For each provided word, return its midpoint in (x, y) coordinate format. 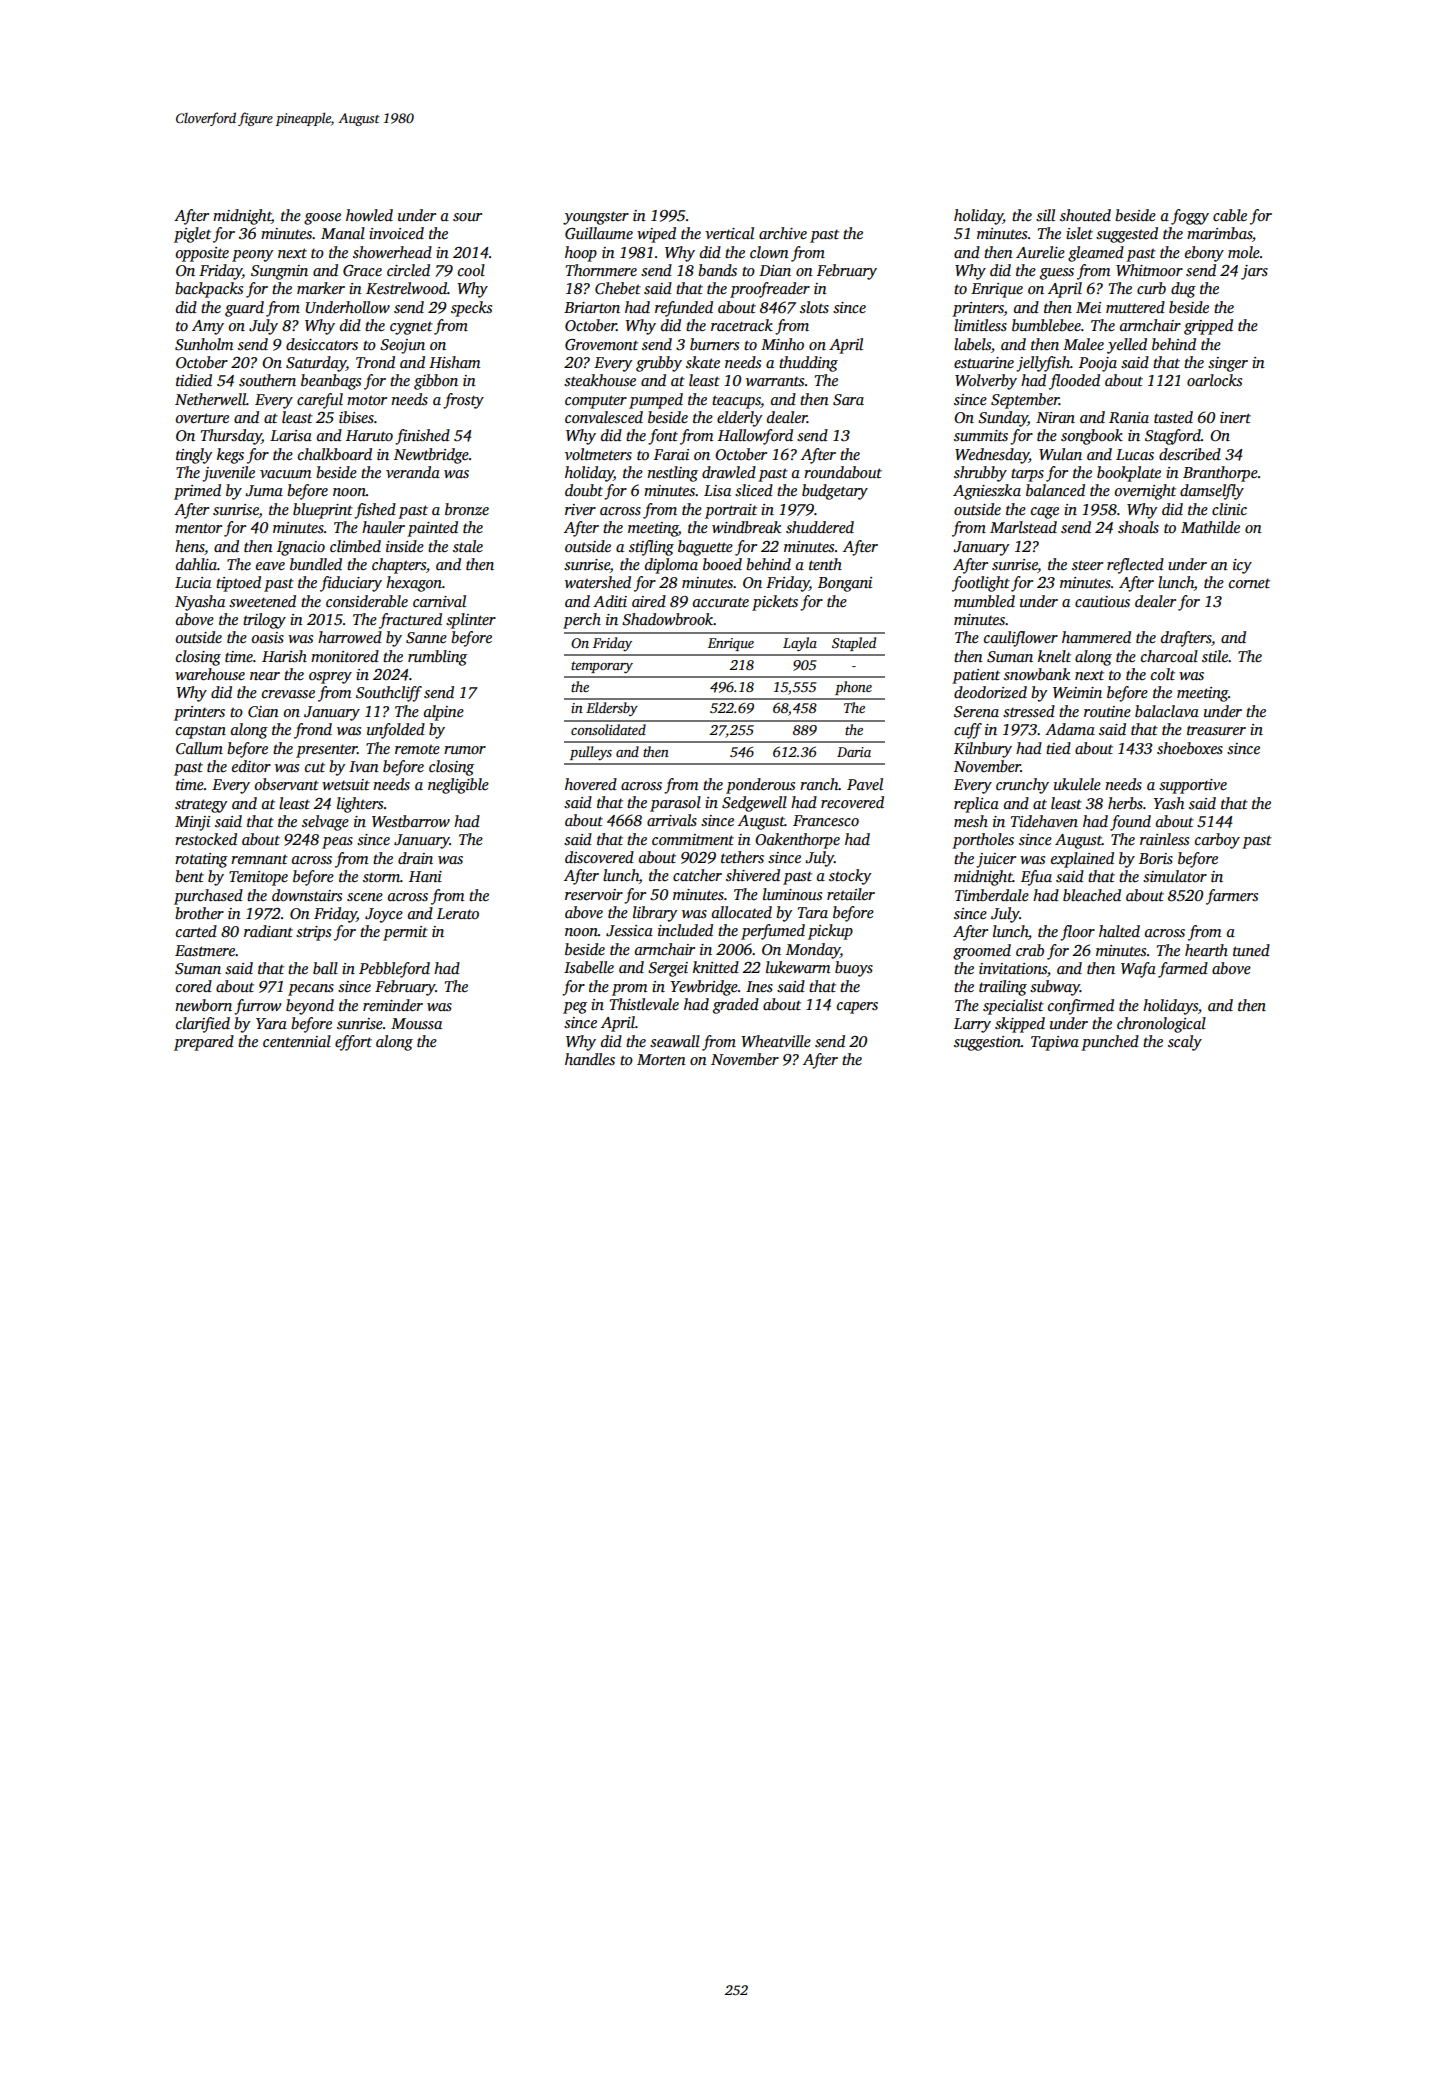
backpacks (209, 290)
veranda (413, 472)
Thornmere (601, 270)
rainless (1164, 839)
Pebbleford (394, 970)
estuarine (984, 362)
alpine (444, 713)
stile (1215, 656)
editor (251, 766)
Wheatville (776, 1041)
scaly (1185, 1043)
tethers (742, 857)
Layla (800, 644)
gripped (1208, 327)
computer (596, 402)
